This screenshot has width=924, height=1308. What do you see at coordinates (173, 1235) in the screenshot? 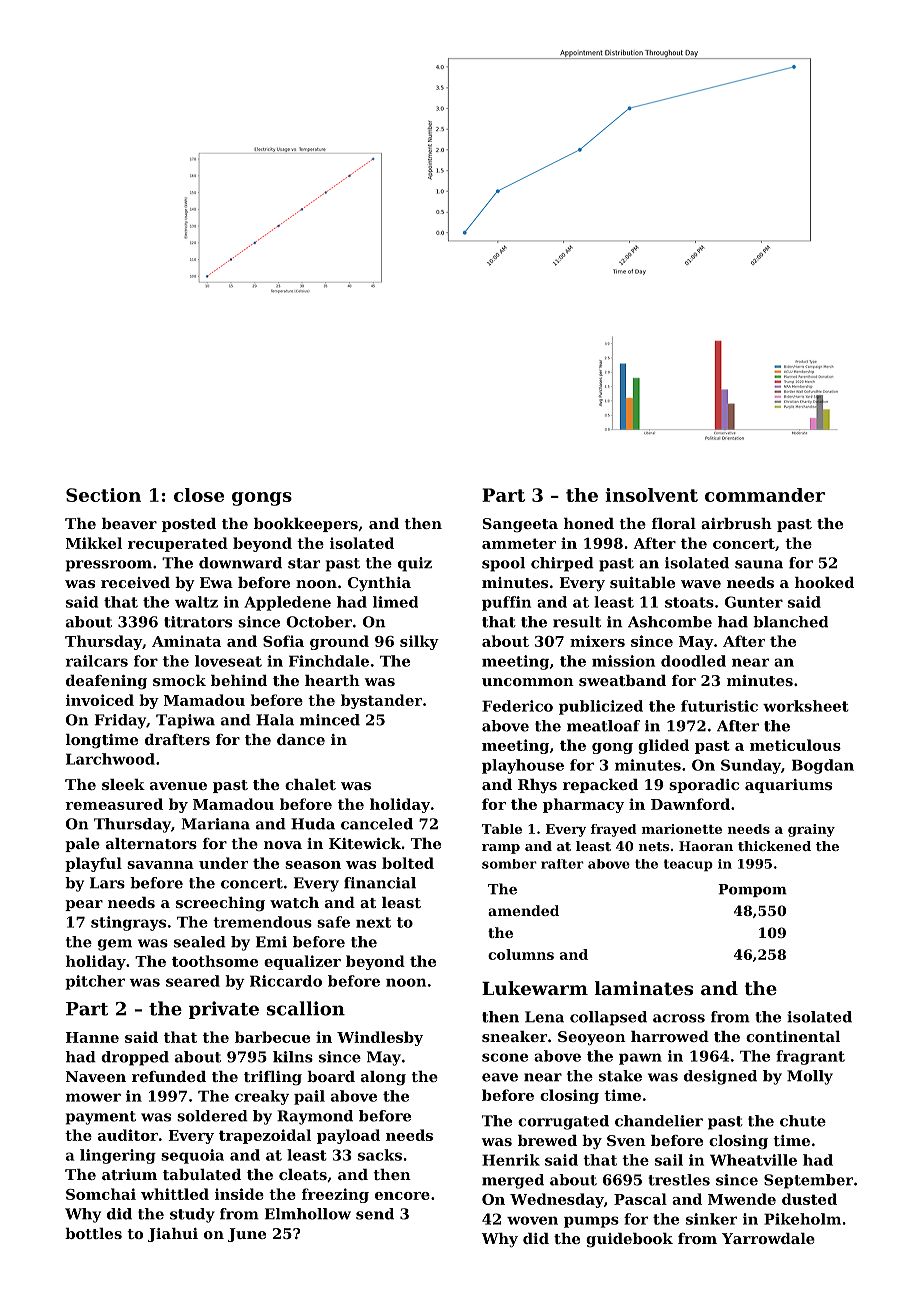
I see `Jiahui` at bounding box center [173, 1235].
